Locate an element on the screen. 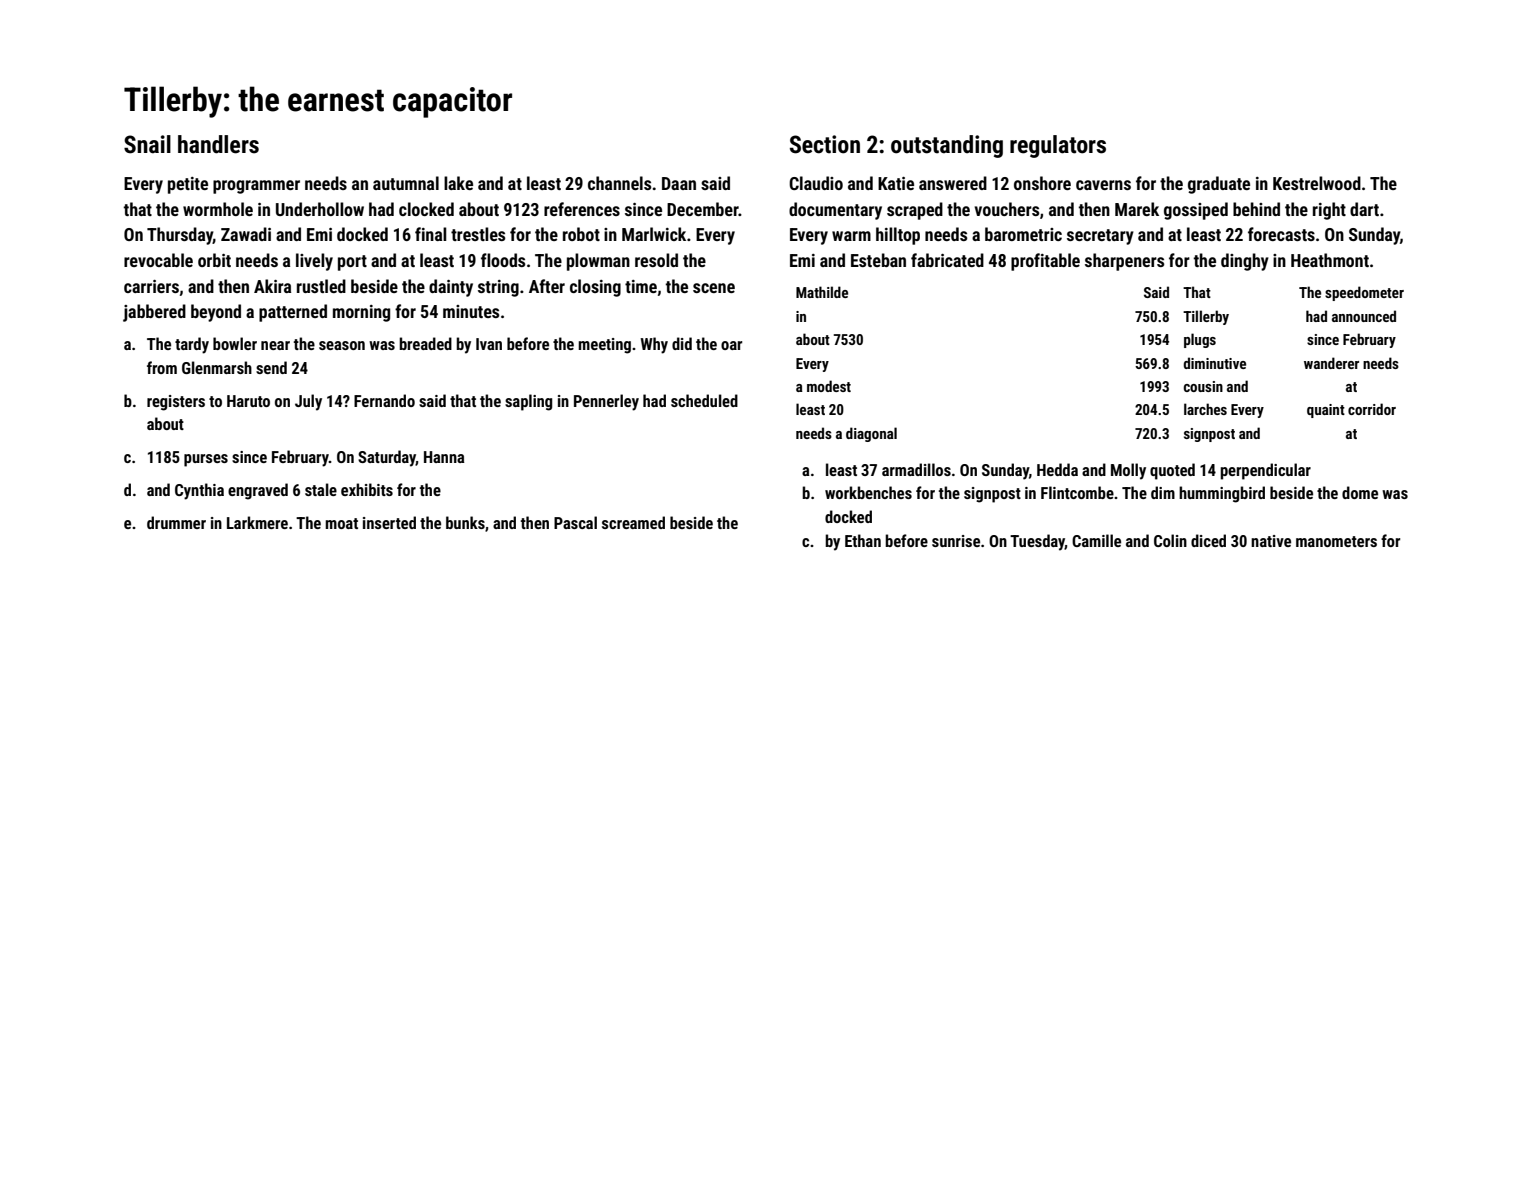  regulators is located at coordinates (1058, 146).
